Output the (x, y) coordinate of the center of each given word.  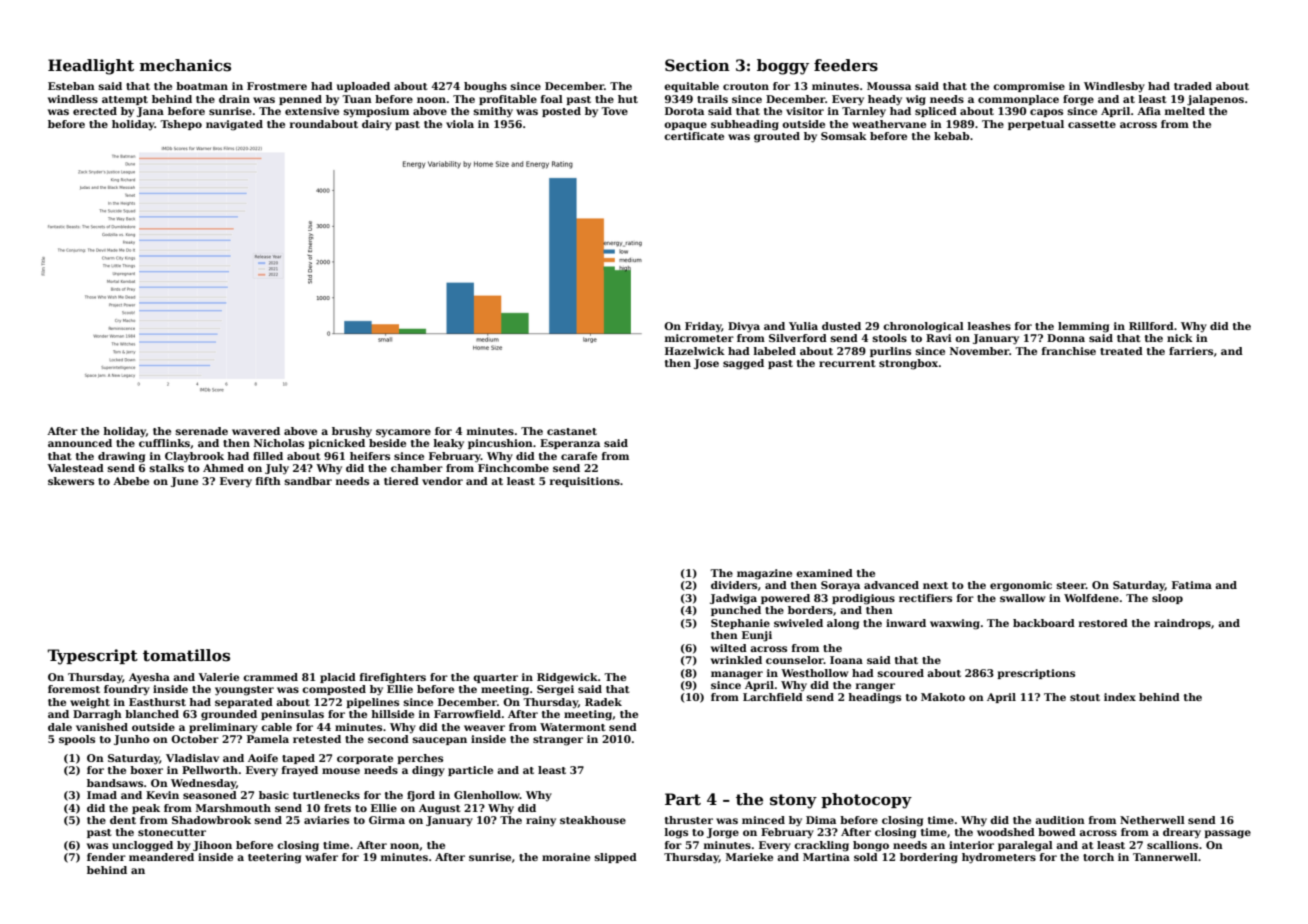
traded (1193, 86)
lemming (1083, 327)
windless (73, 99)
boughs (485, 87)
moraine (566, 857)
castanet (572, 431)
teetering (274, 858)
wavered (256, 431)
